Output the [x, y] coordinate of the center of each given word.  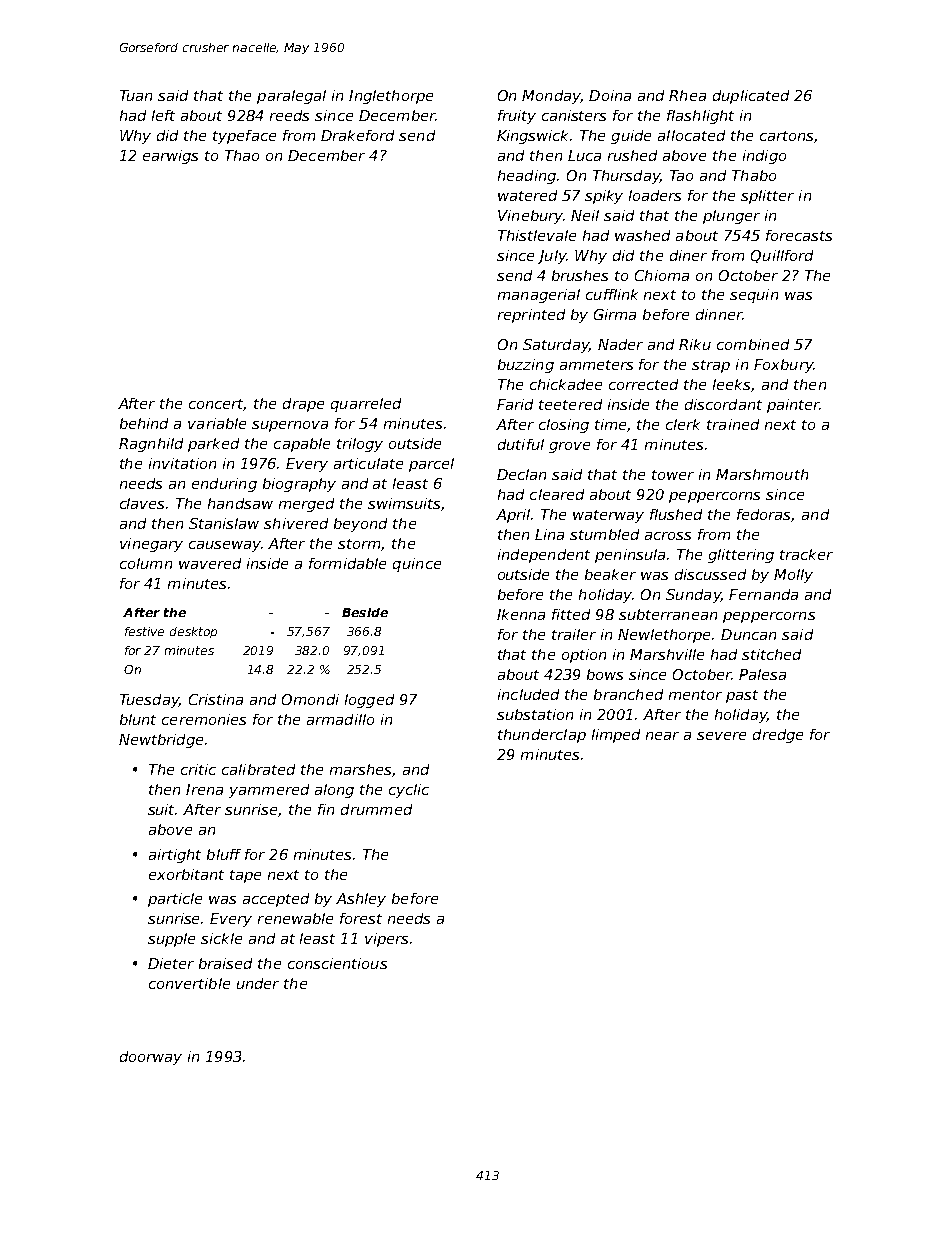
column [146, 563]
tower [673, 475]
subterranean [668, 614]
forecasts [799, 235]
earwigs [170, 157]
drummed [376, 809]
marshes [360, 769]
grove [569, 447]
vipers [386, 940]
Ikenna [521, 614]
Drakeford [357, 135]
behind [144, 423]
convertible [189, 983]
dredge [778, 736]
